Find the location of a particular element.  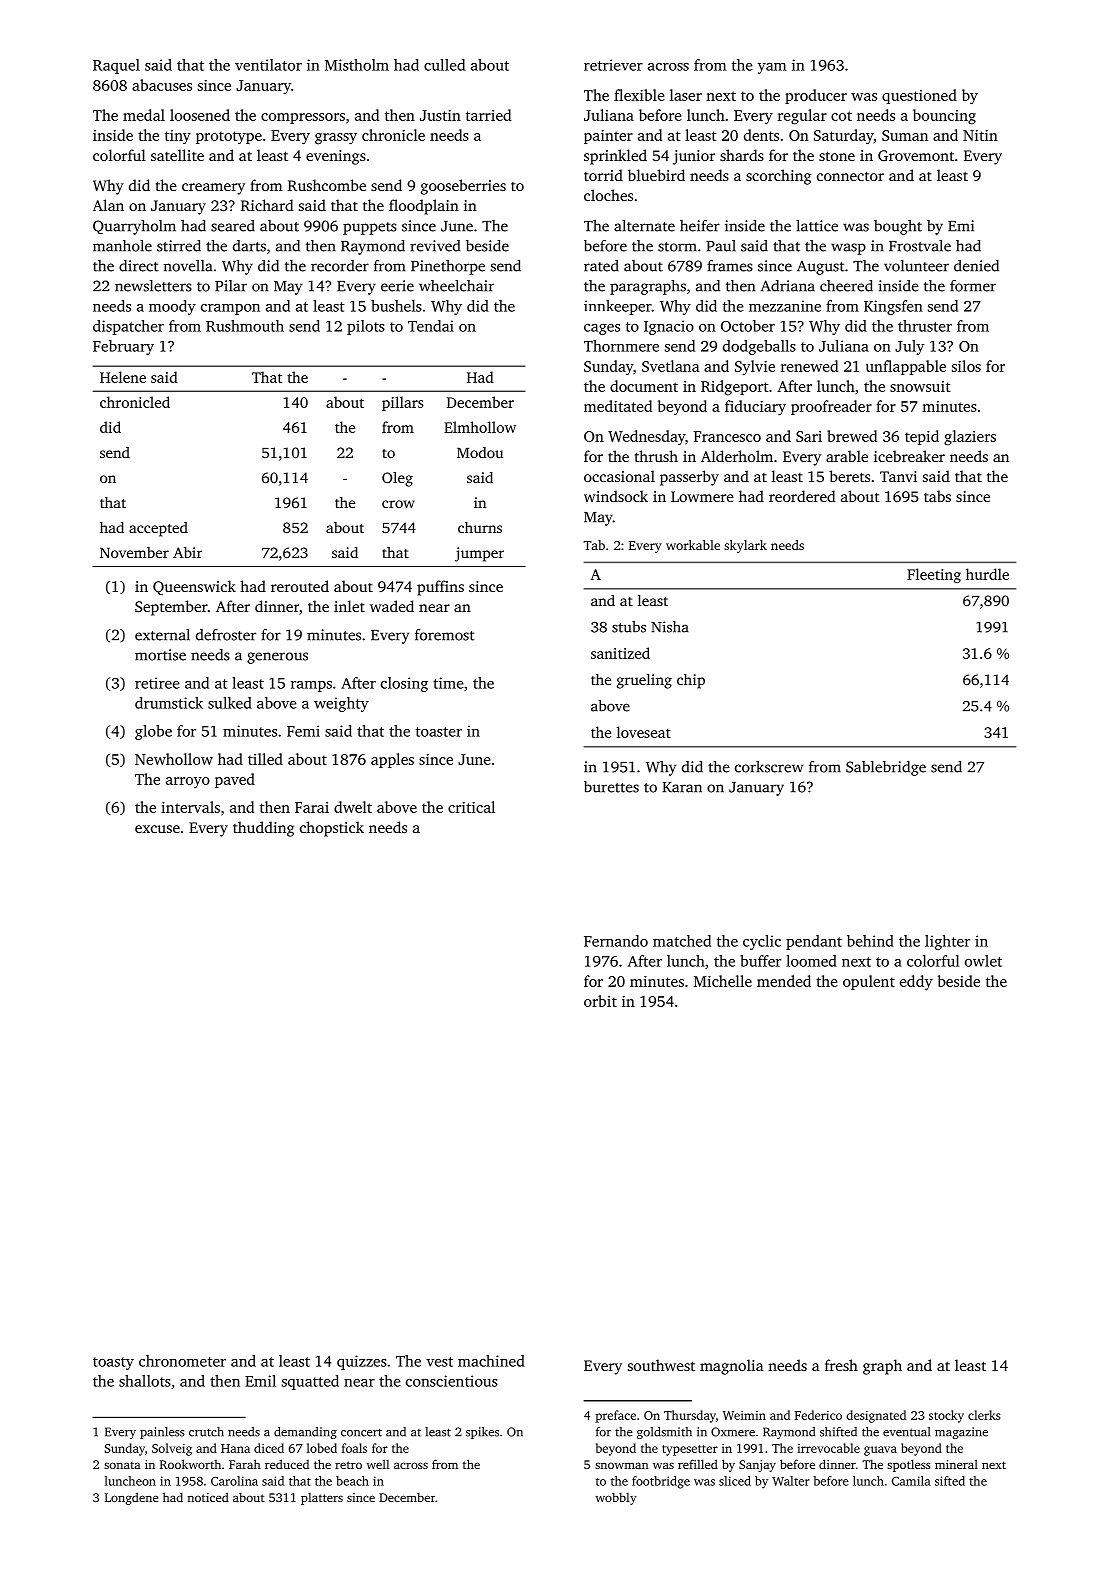

culled is located at coordinates (444, 65).
